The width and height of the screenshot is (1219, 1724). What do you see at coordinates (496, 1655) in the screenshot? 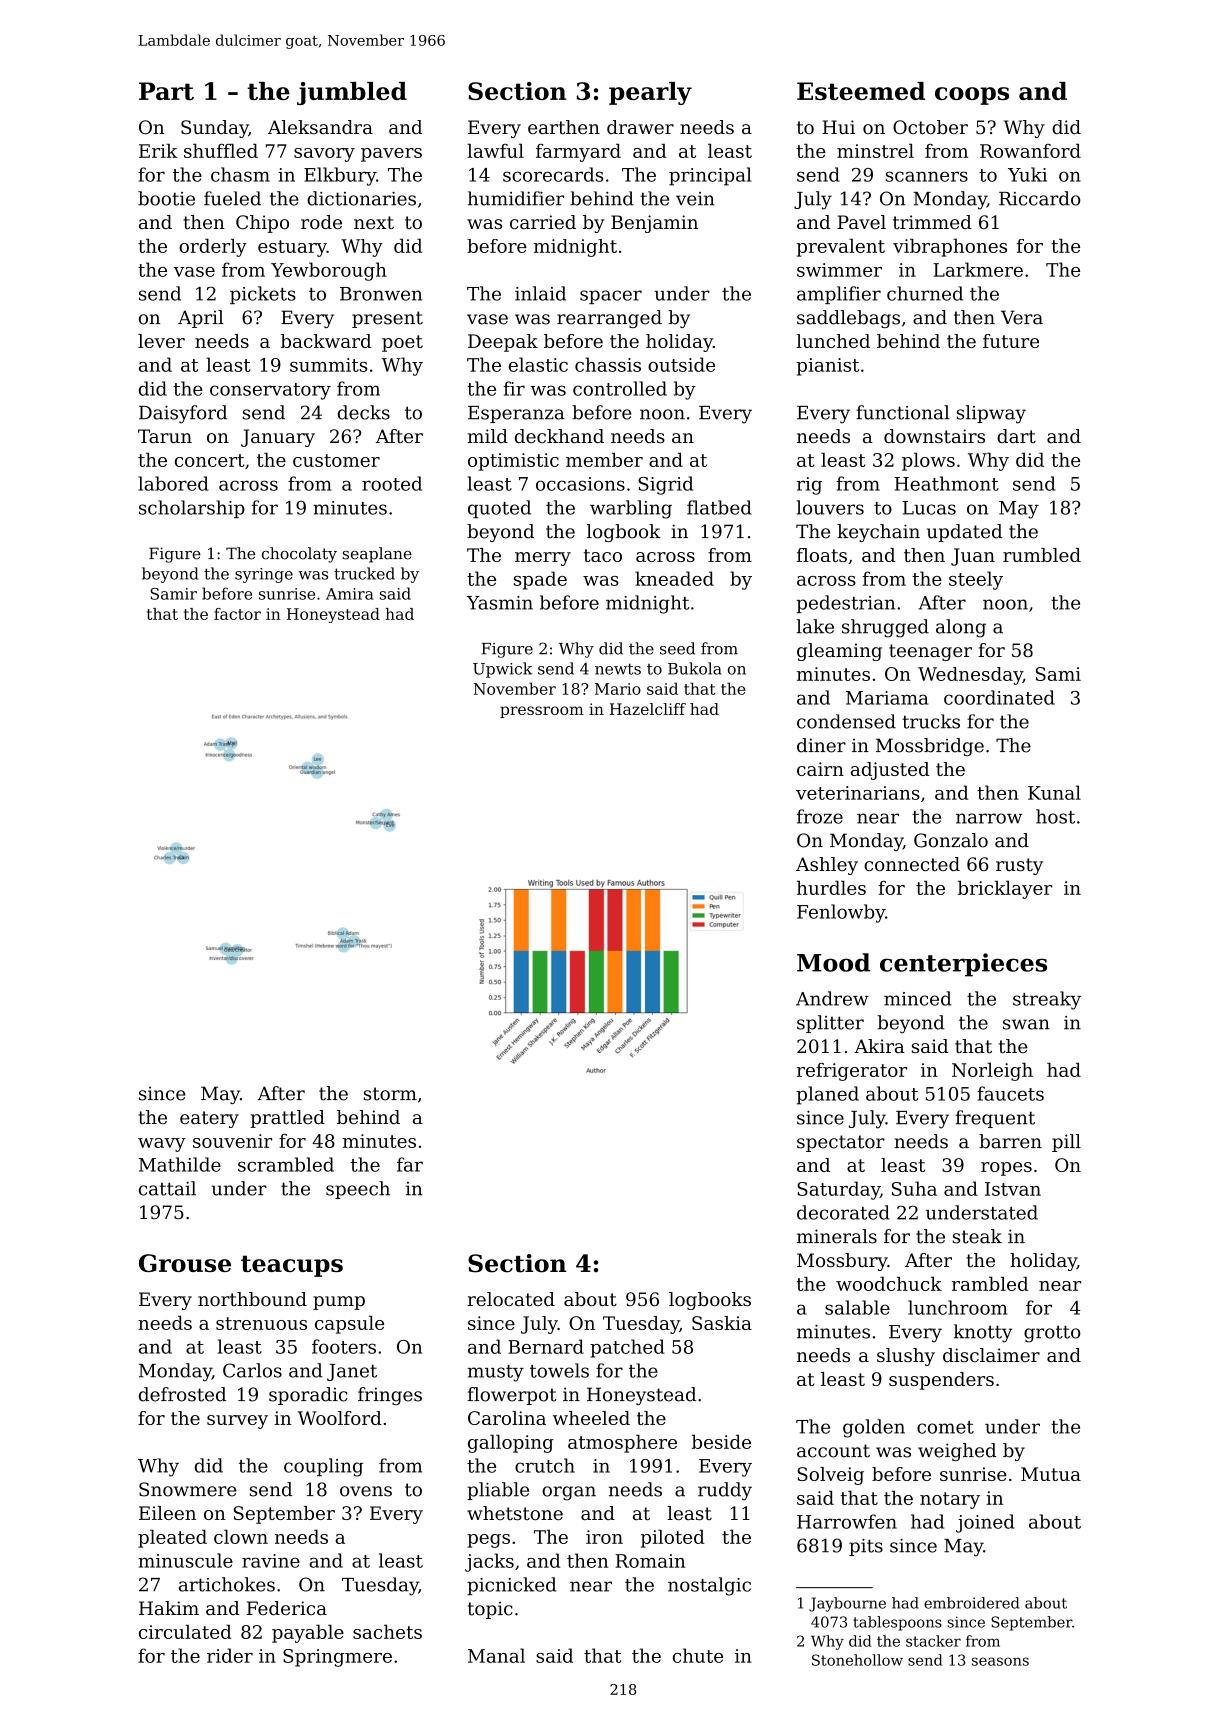
I see `Manal` at bounding box center [496, 1655].
